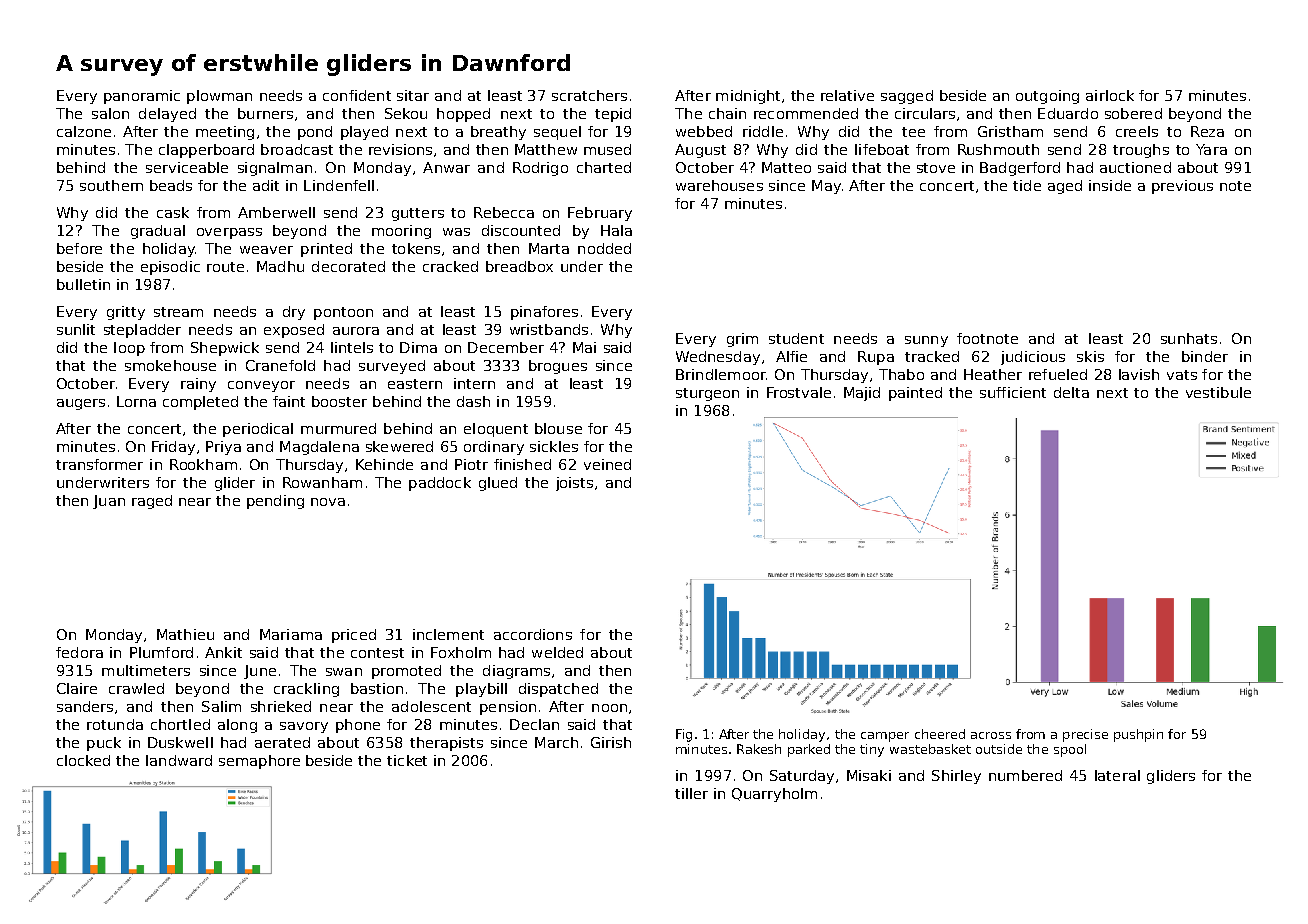  What do you see at coordinates (171, 185) in the page?
I see `beads` at bounding box center [171, 185].
